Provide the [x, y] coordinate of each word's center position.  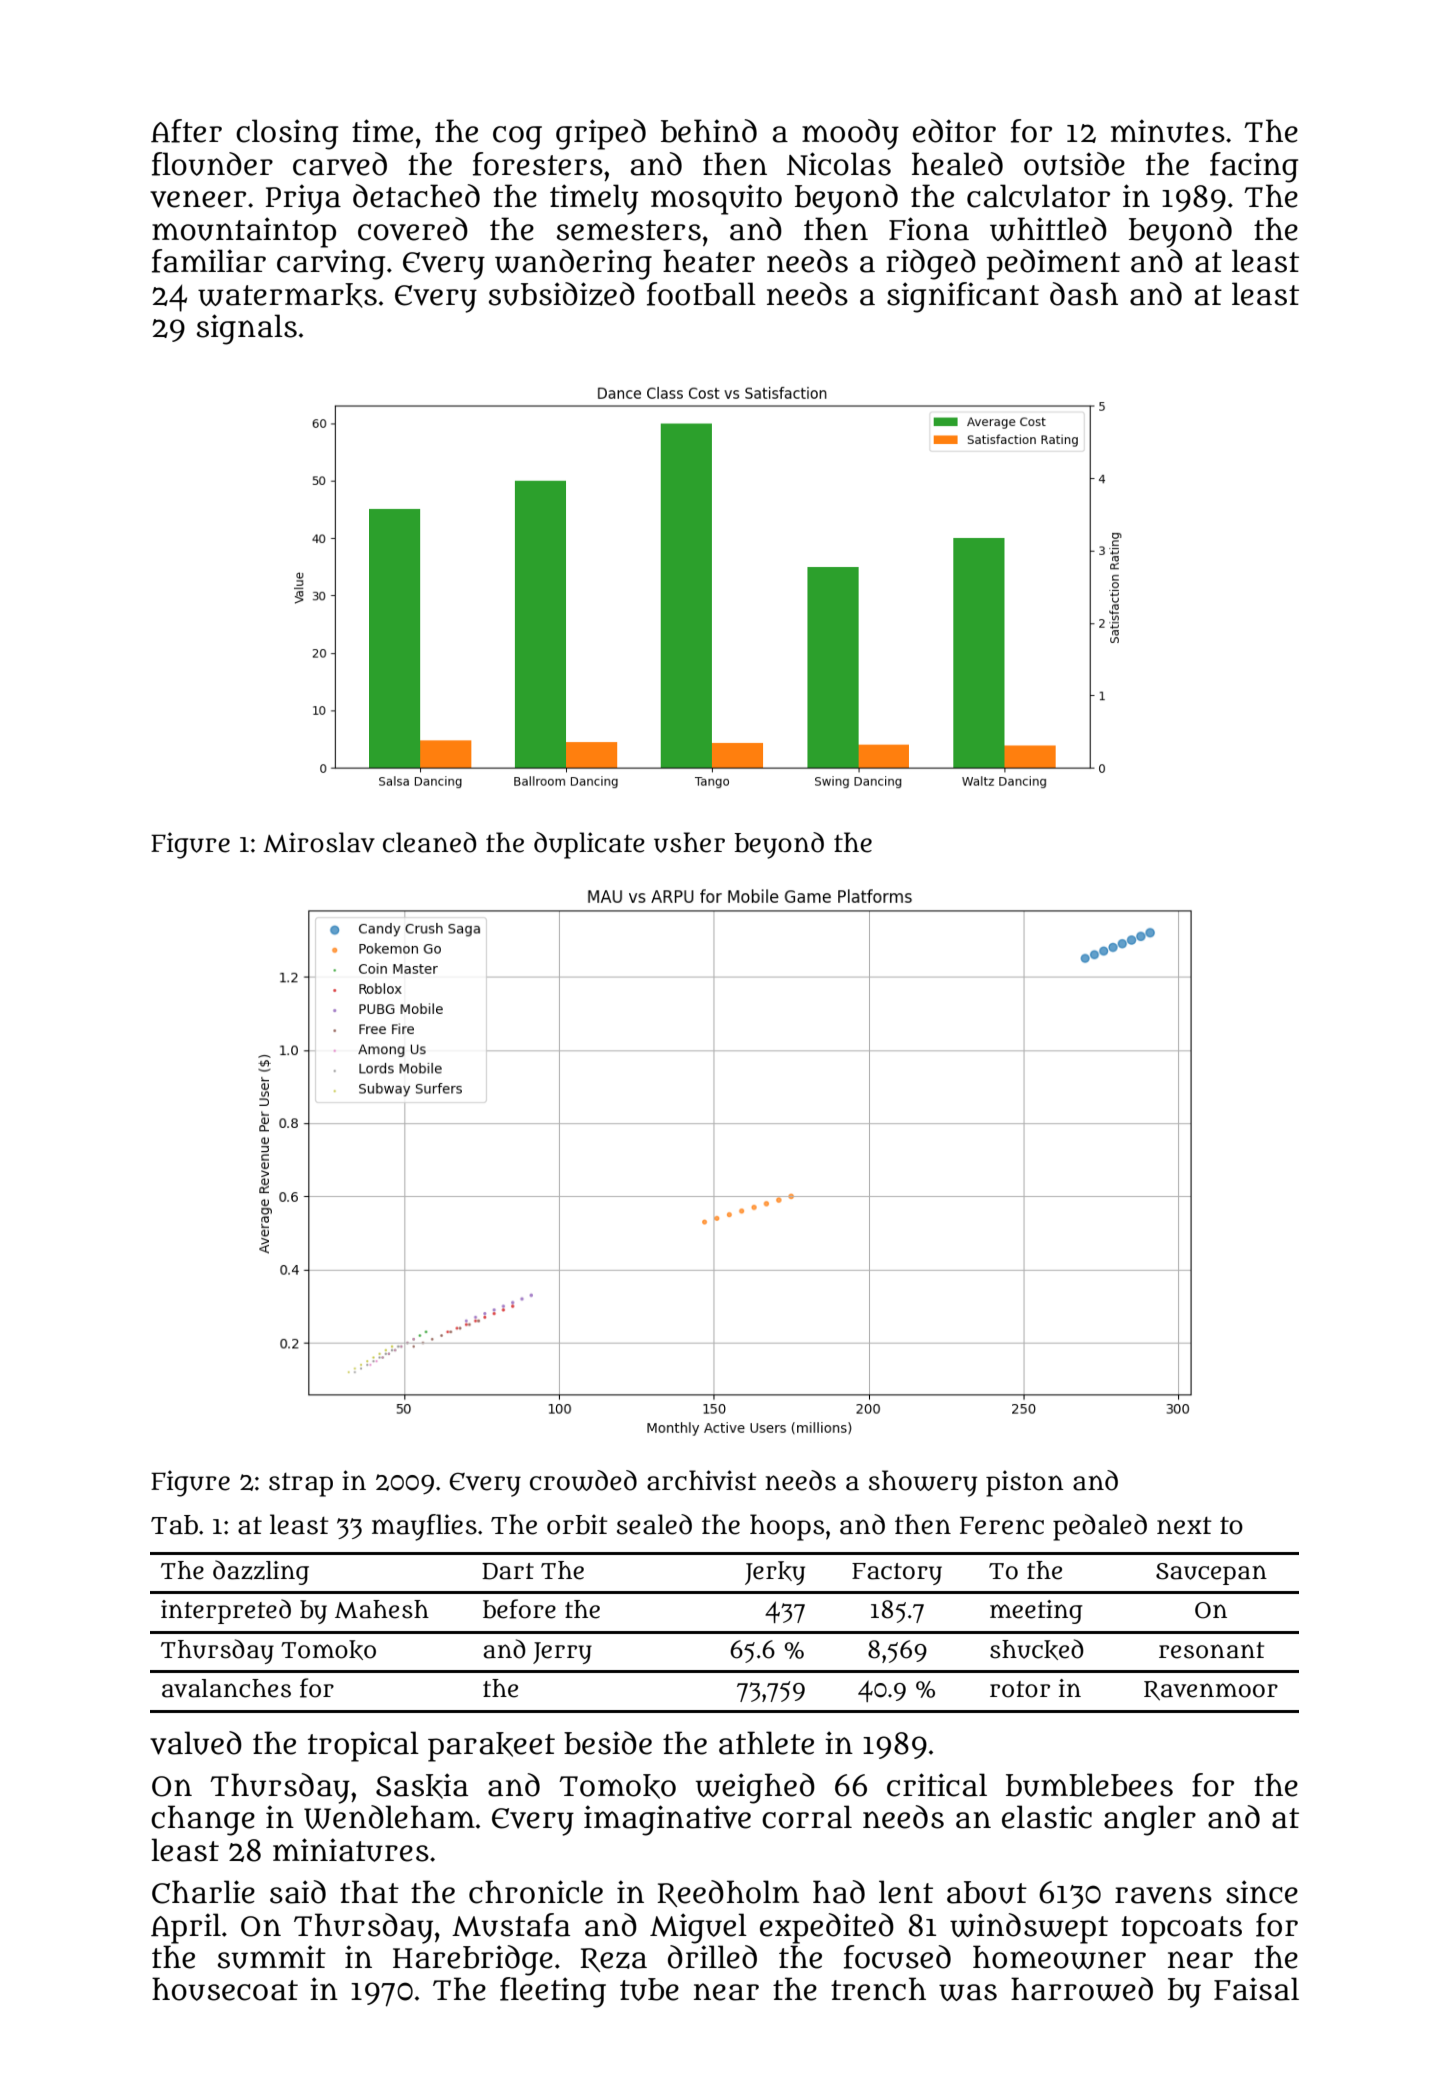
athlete [766, 1743]
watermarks [287, 295]
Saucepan [1211, 1574]
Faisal [1256, 1989]
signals [247, 329]
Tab [174, 1525]
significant [963, 297]
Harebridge [473, 1960]
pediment [1053, 264]
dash [1084, 294]
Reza [613, 1960]
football [701, 294]
